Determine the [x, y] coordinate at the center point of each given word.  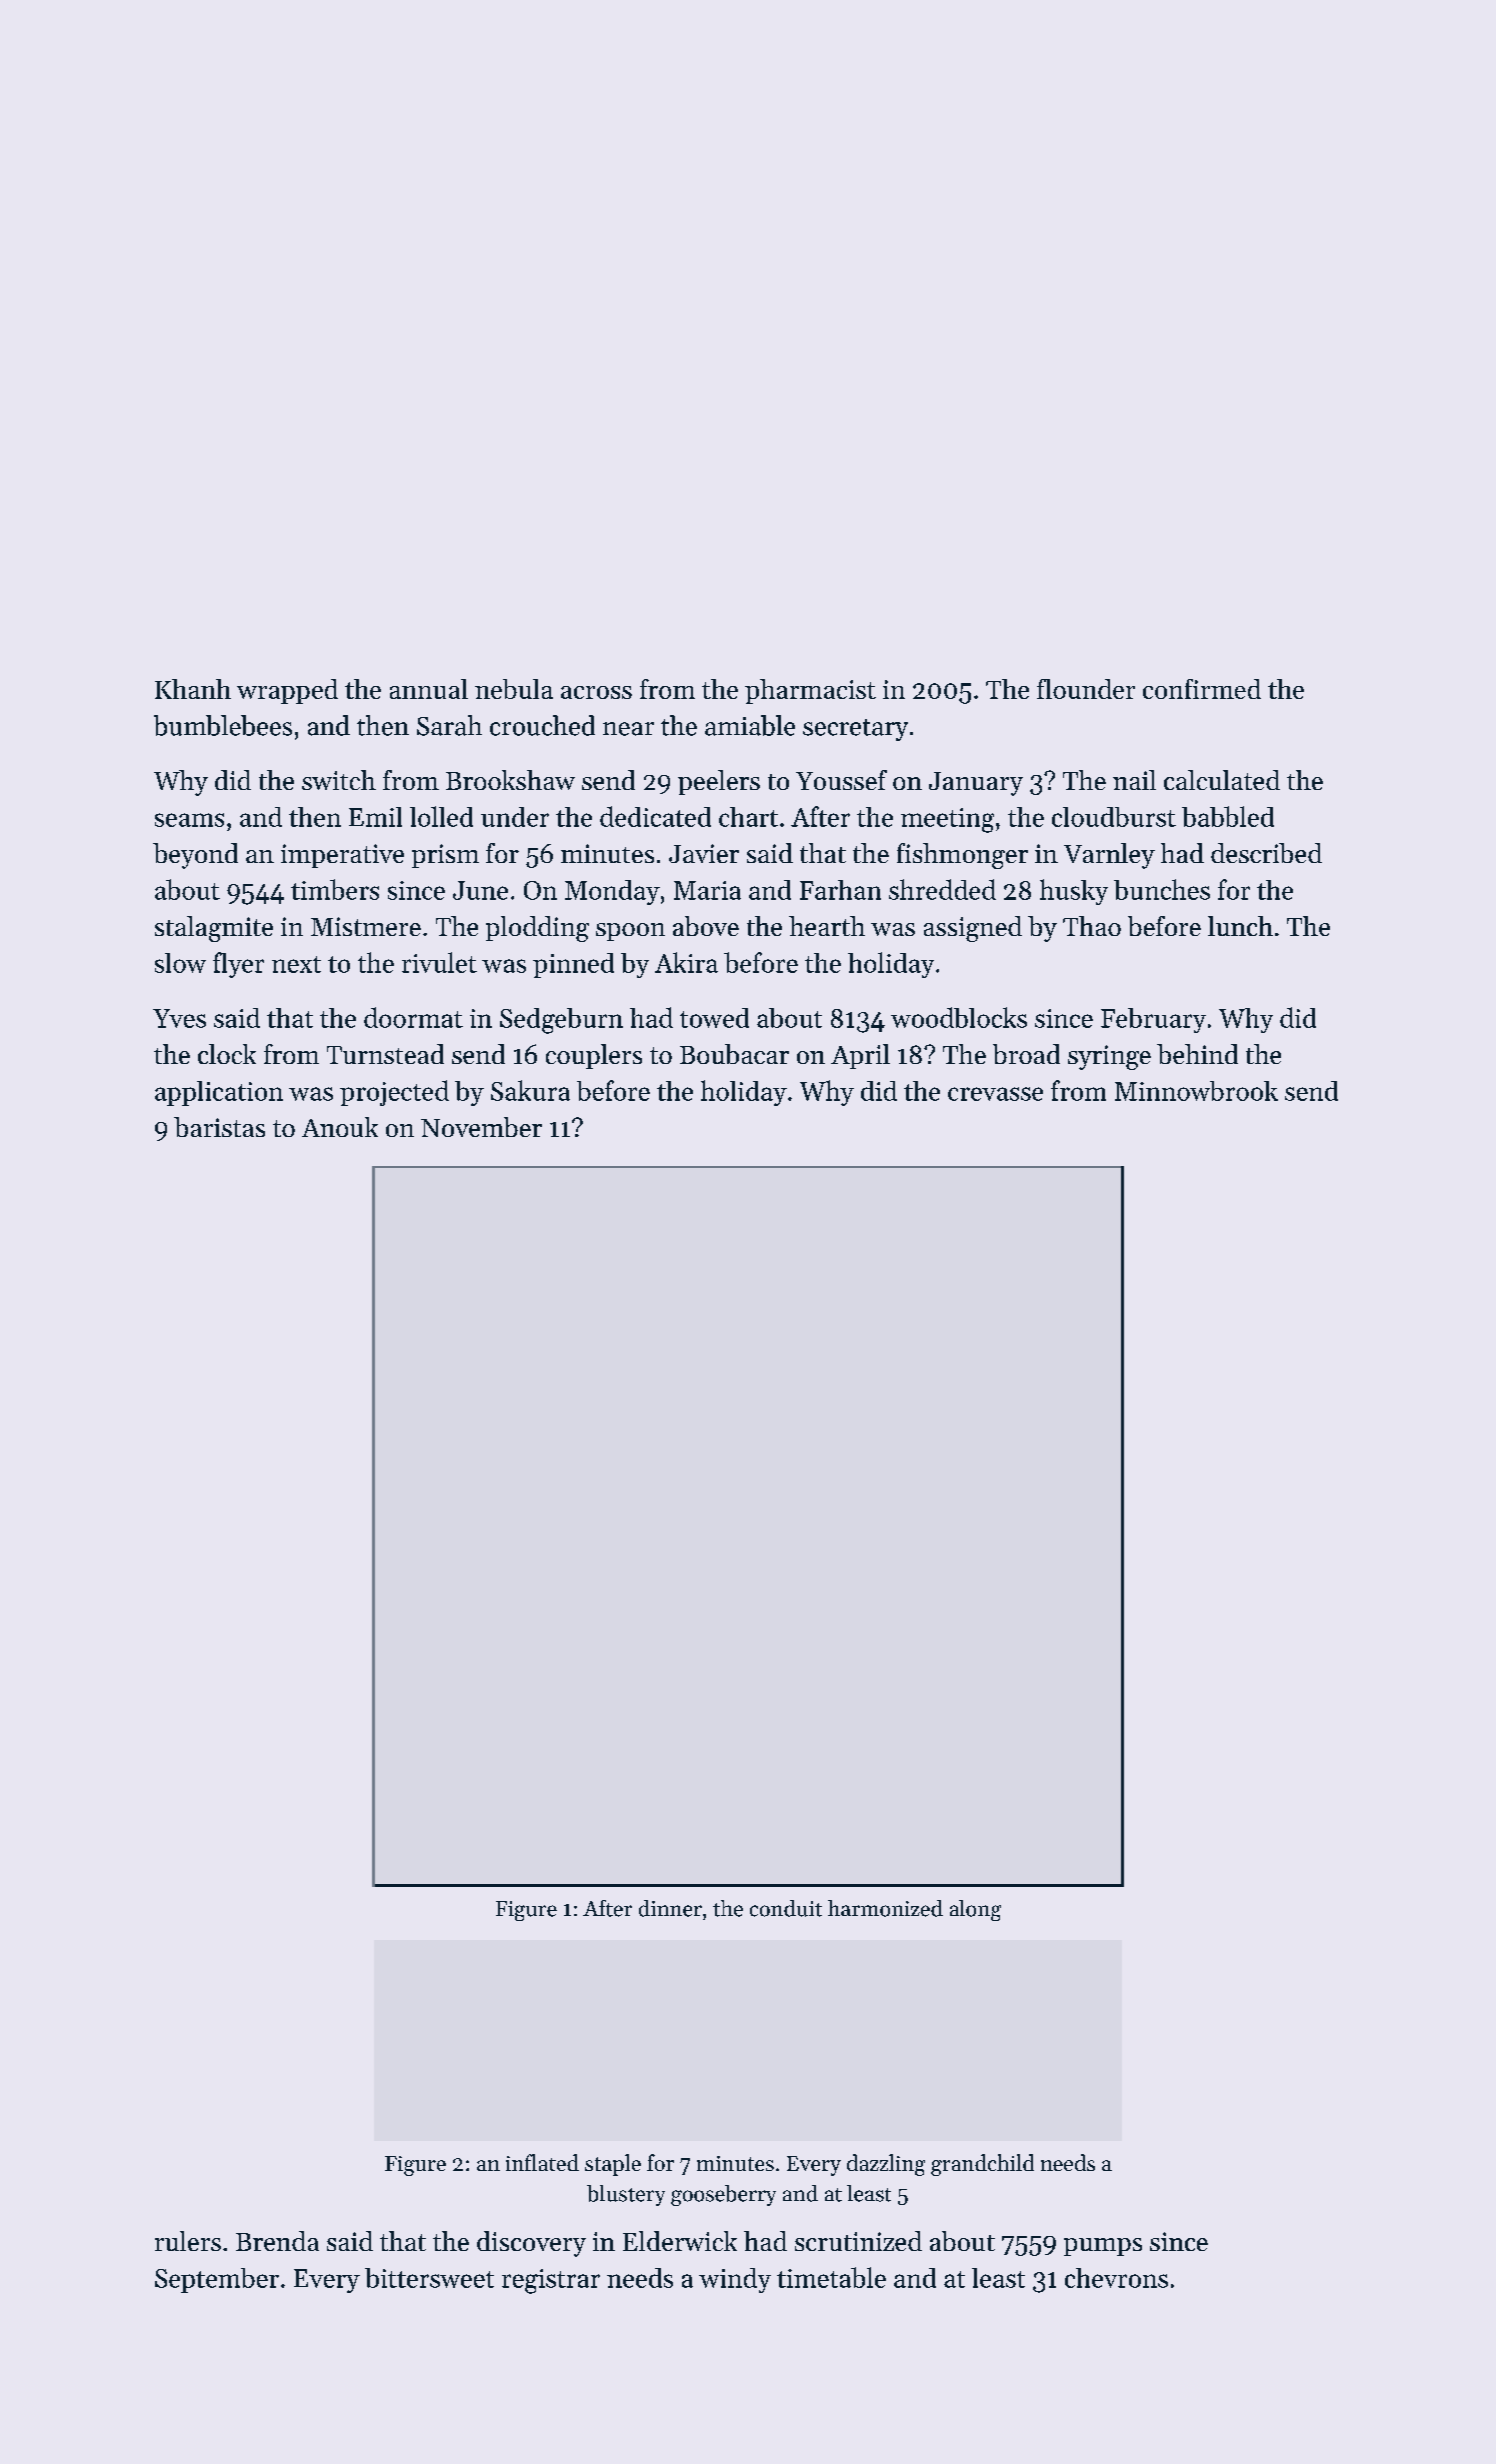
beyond [195, 856]
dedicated [655, 816]
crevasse [995, 1094]
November [481, 1127]
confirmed [1202, 689]
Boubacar [734, 1054]
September [217, 2280]
